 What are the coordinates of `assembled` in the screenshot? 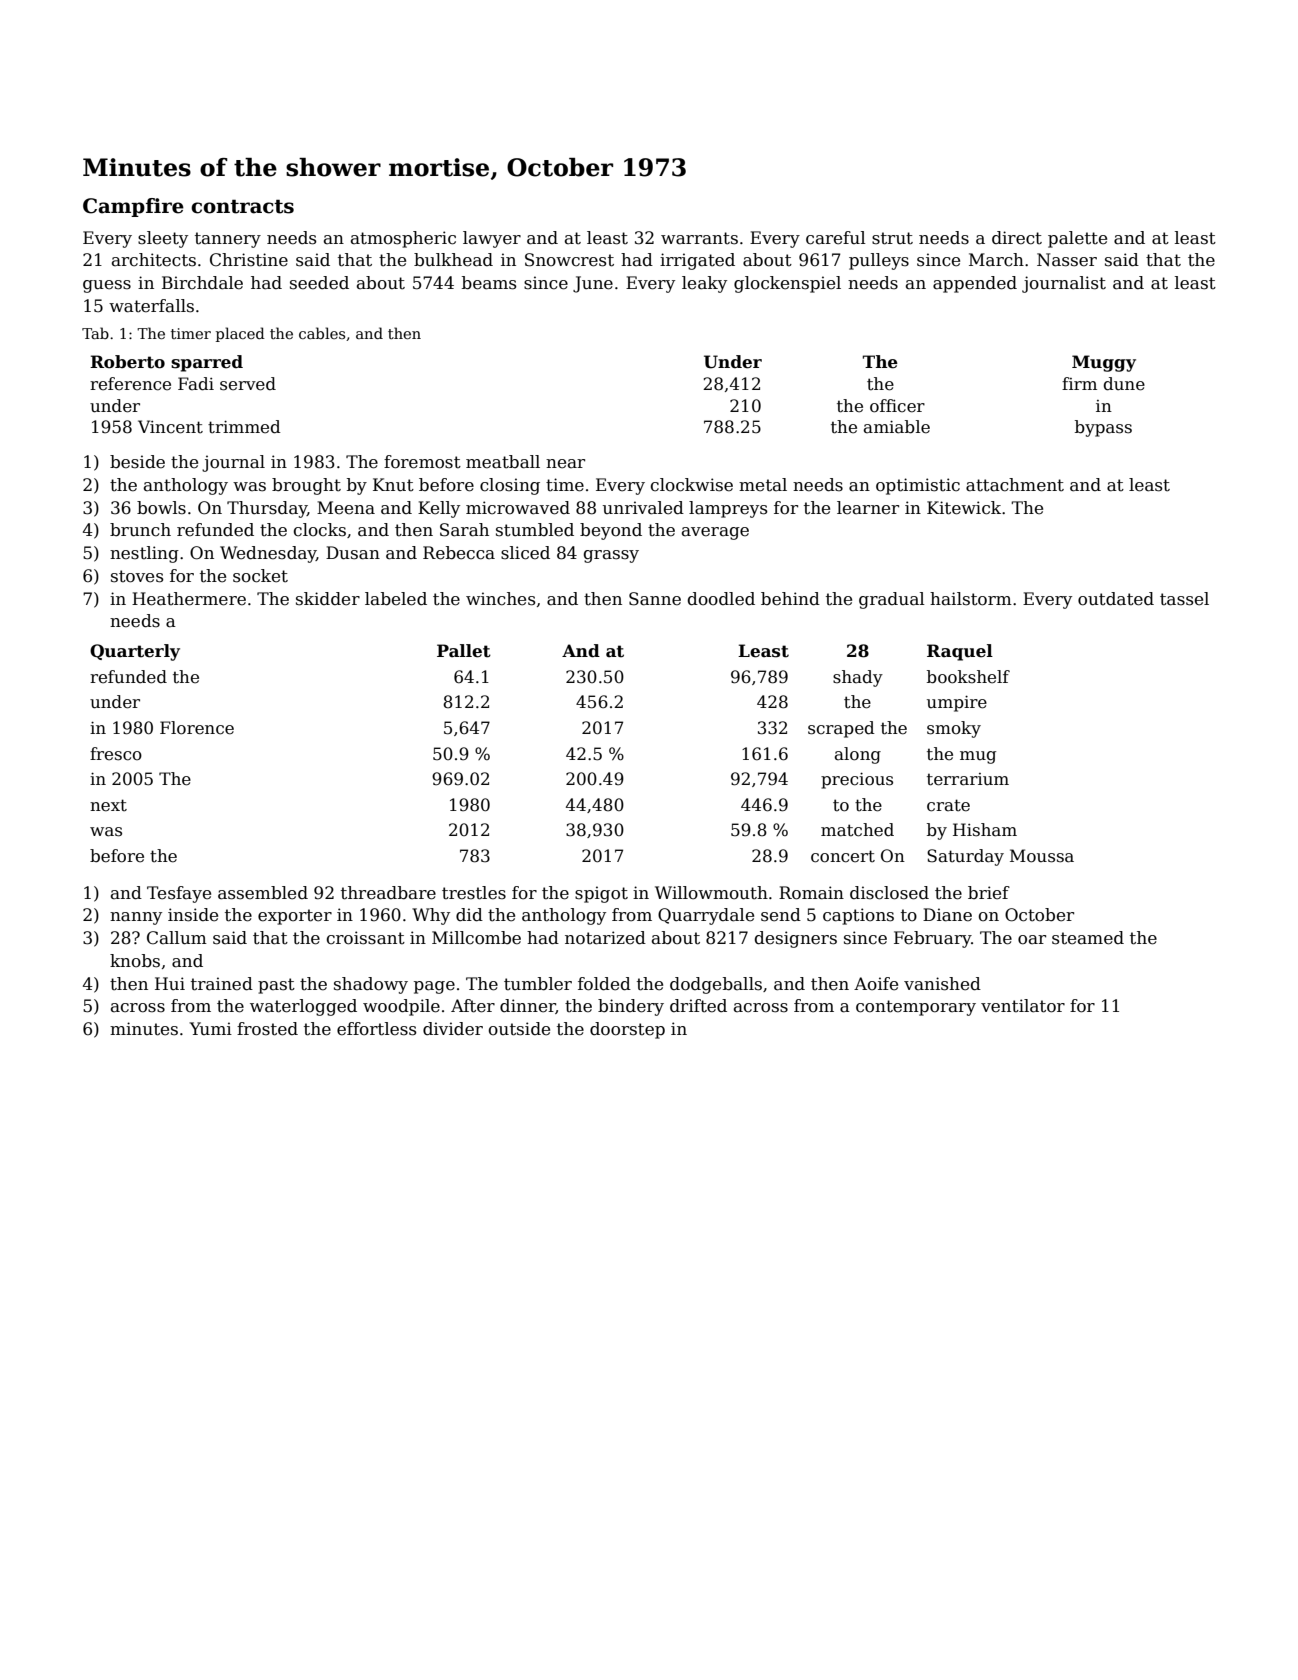 It's located at (263, 893).
